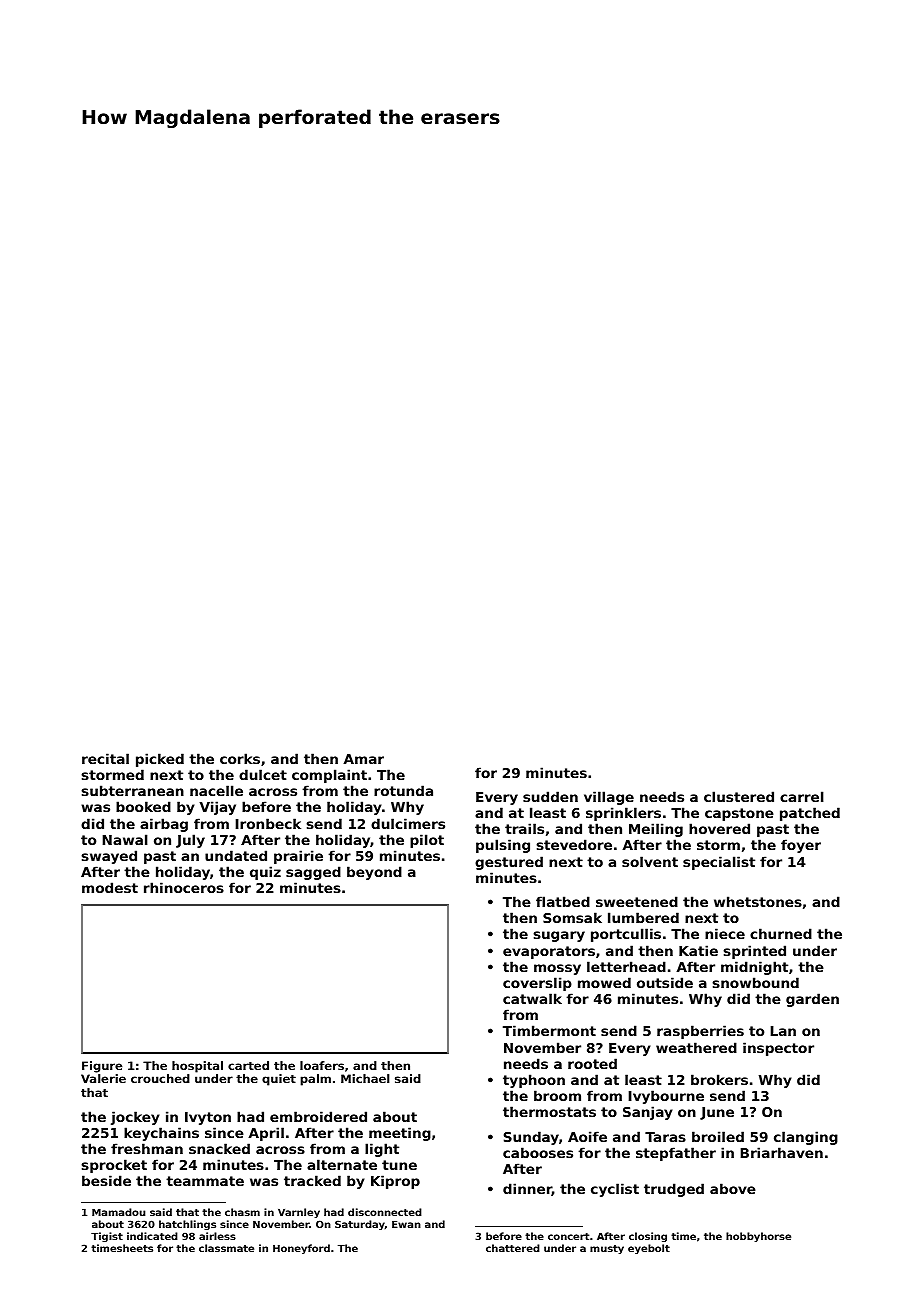  Describe the element at coordinates (190, 841) in the page. I see `July` at that location.
